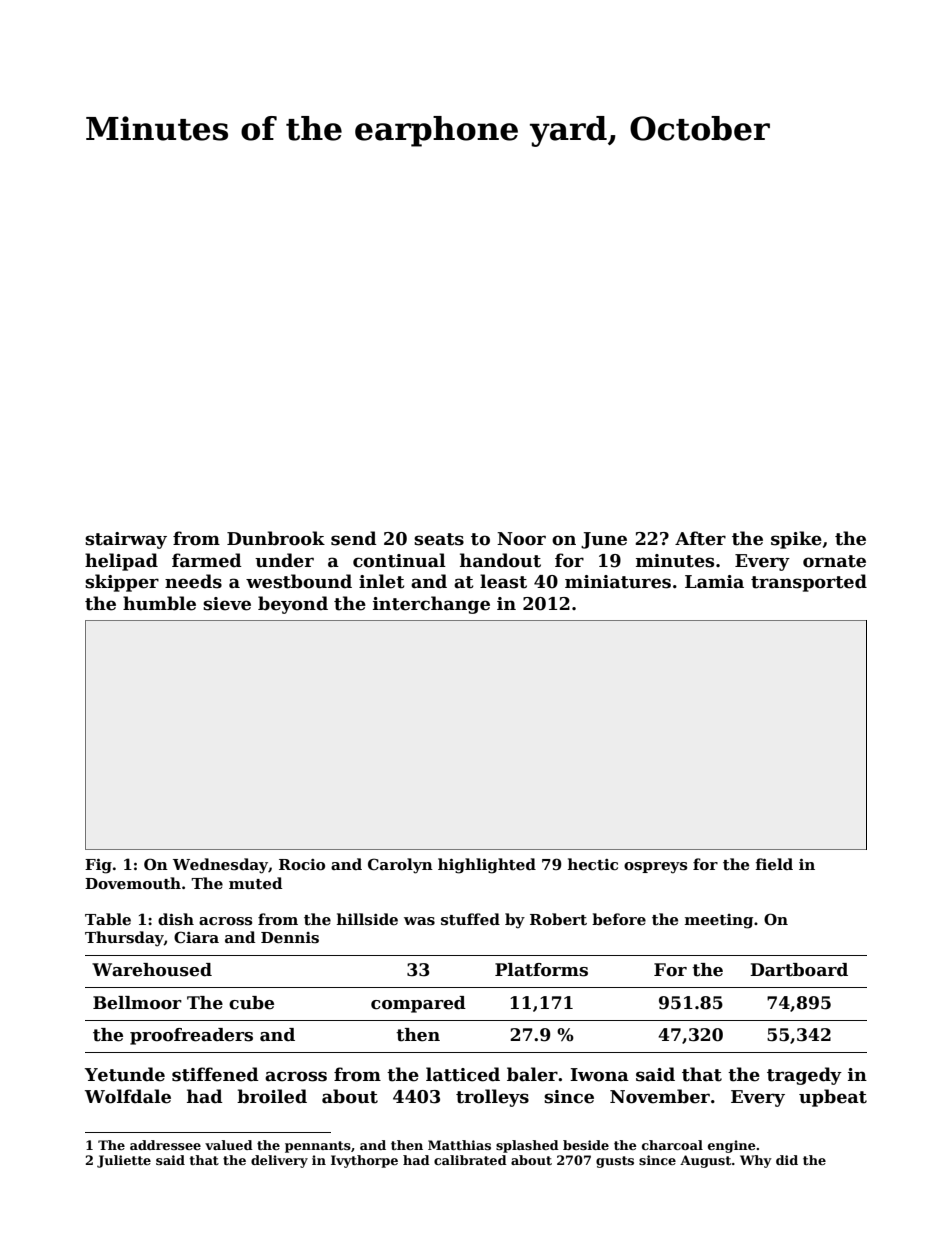 The width and height of the page is (952, 1233). Describe the element at coordinates (98, 866) in the page. I see `Fig` at that location.
